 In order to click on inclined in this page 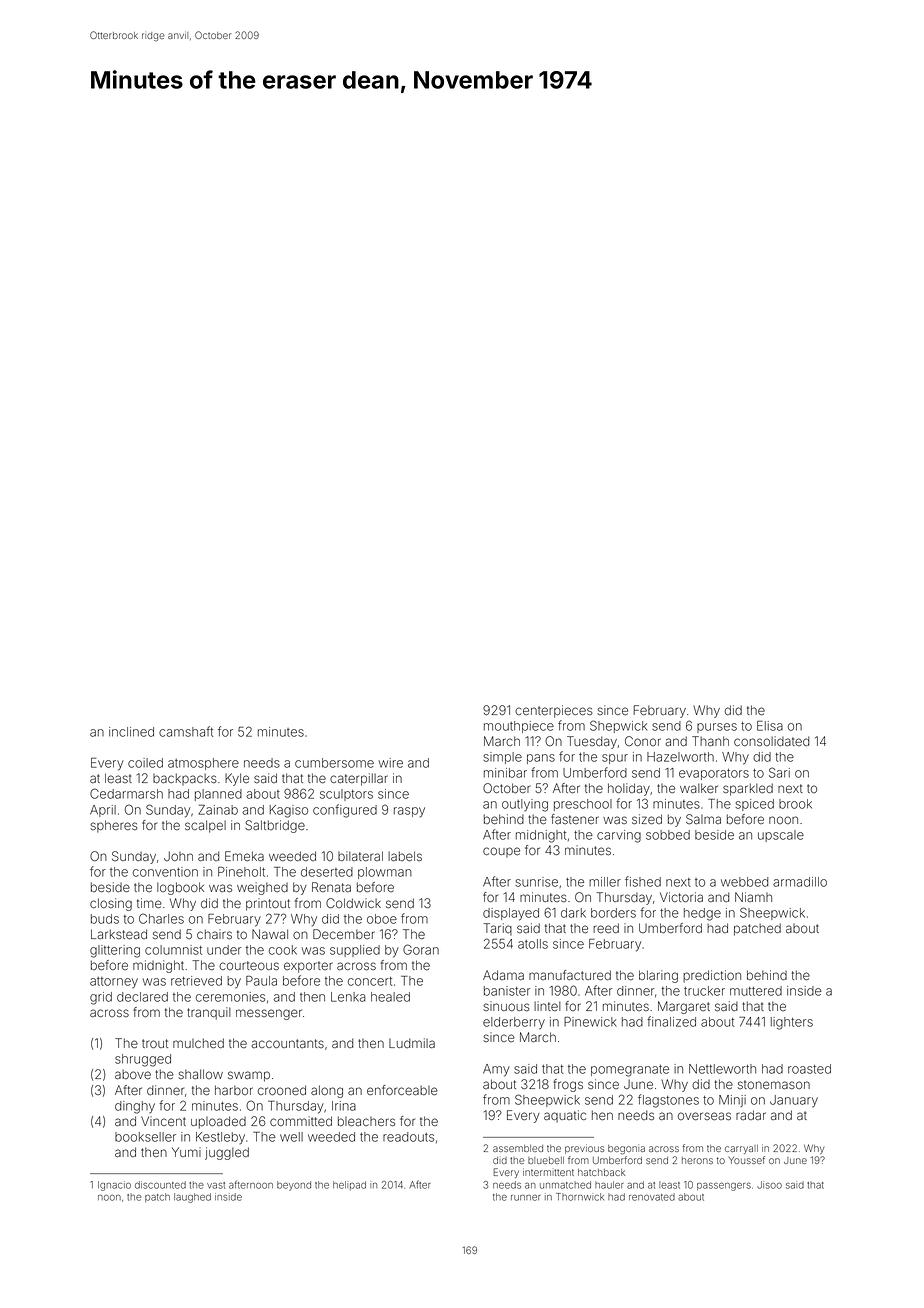, I will do `click(131, 732)`.
